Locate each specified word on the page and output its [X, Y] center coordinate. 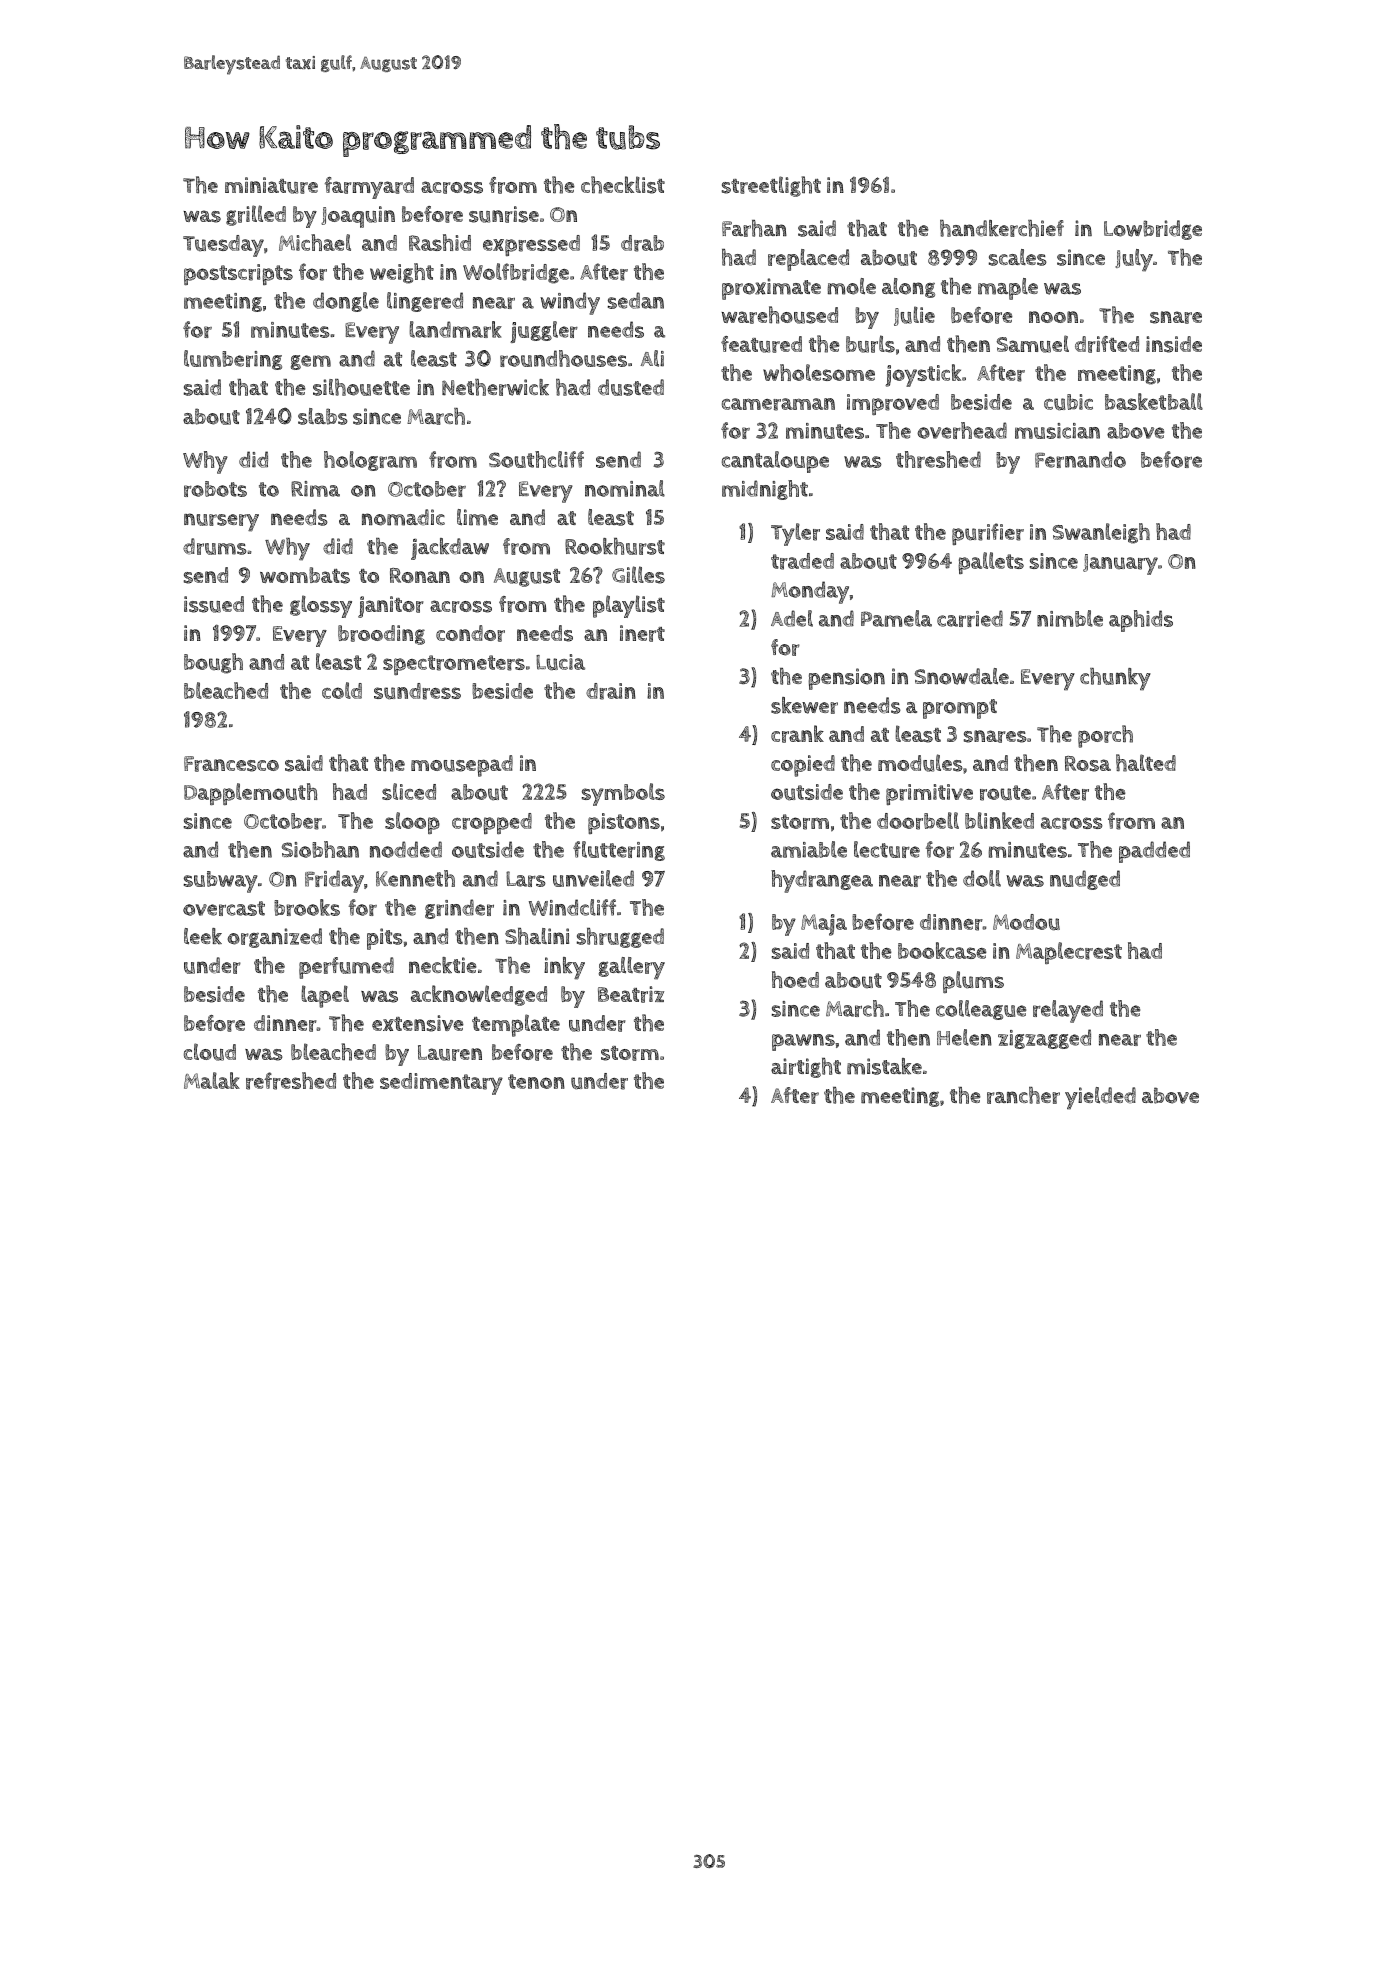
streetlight [771, 186]
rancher [1023, 1095]
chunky [1115, 679]
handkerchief [1002, 228]
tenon [536, 1081]
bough [213, 663]
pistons [624, 823]
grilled [256, 215]
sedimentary [441, 1084]
